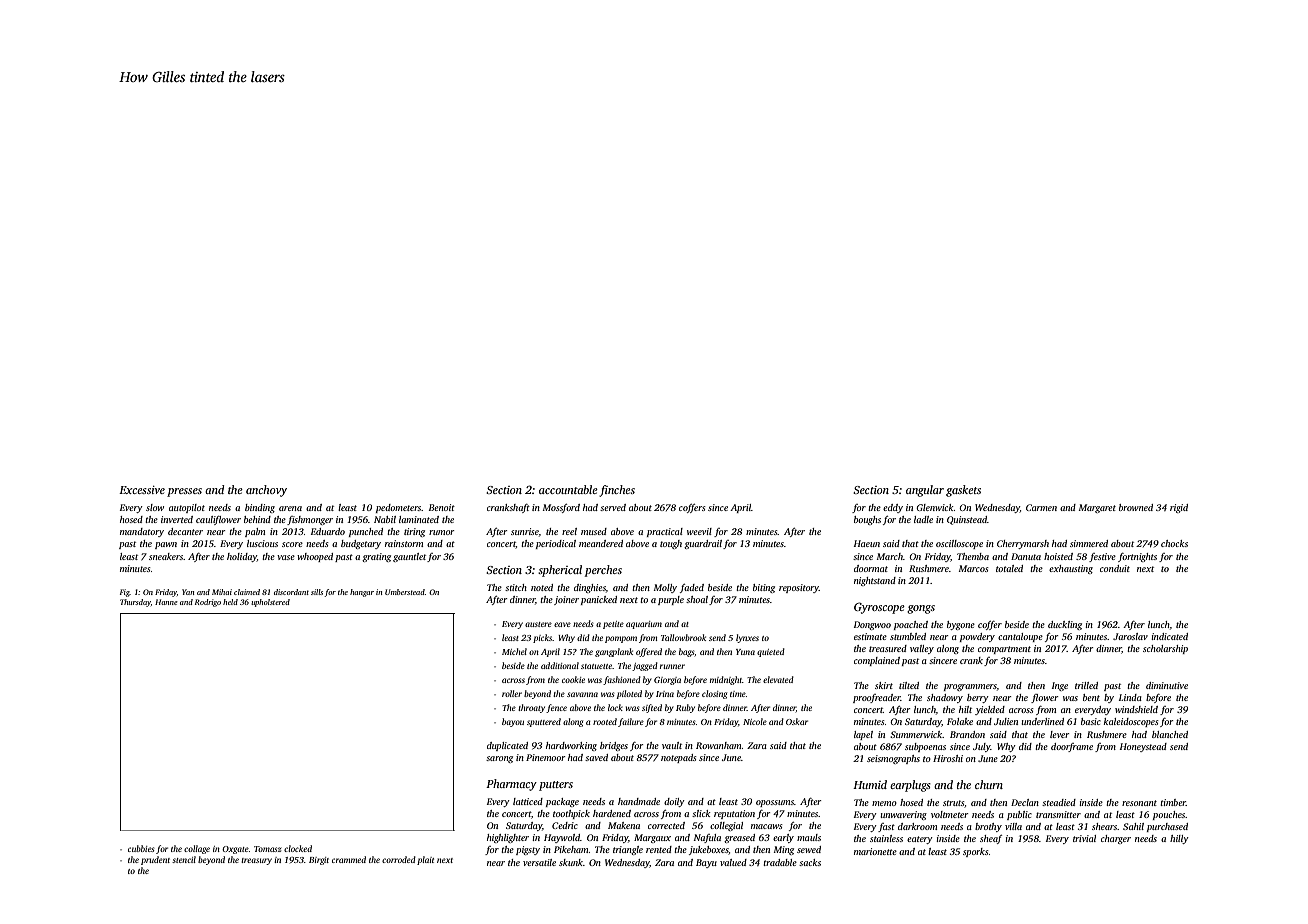  What do you see at coordinates (267, 849) in the screenshot?
I see `Tomasz` at bounding box center [267, 849].
